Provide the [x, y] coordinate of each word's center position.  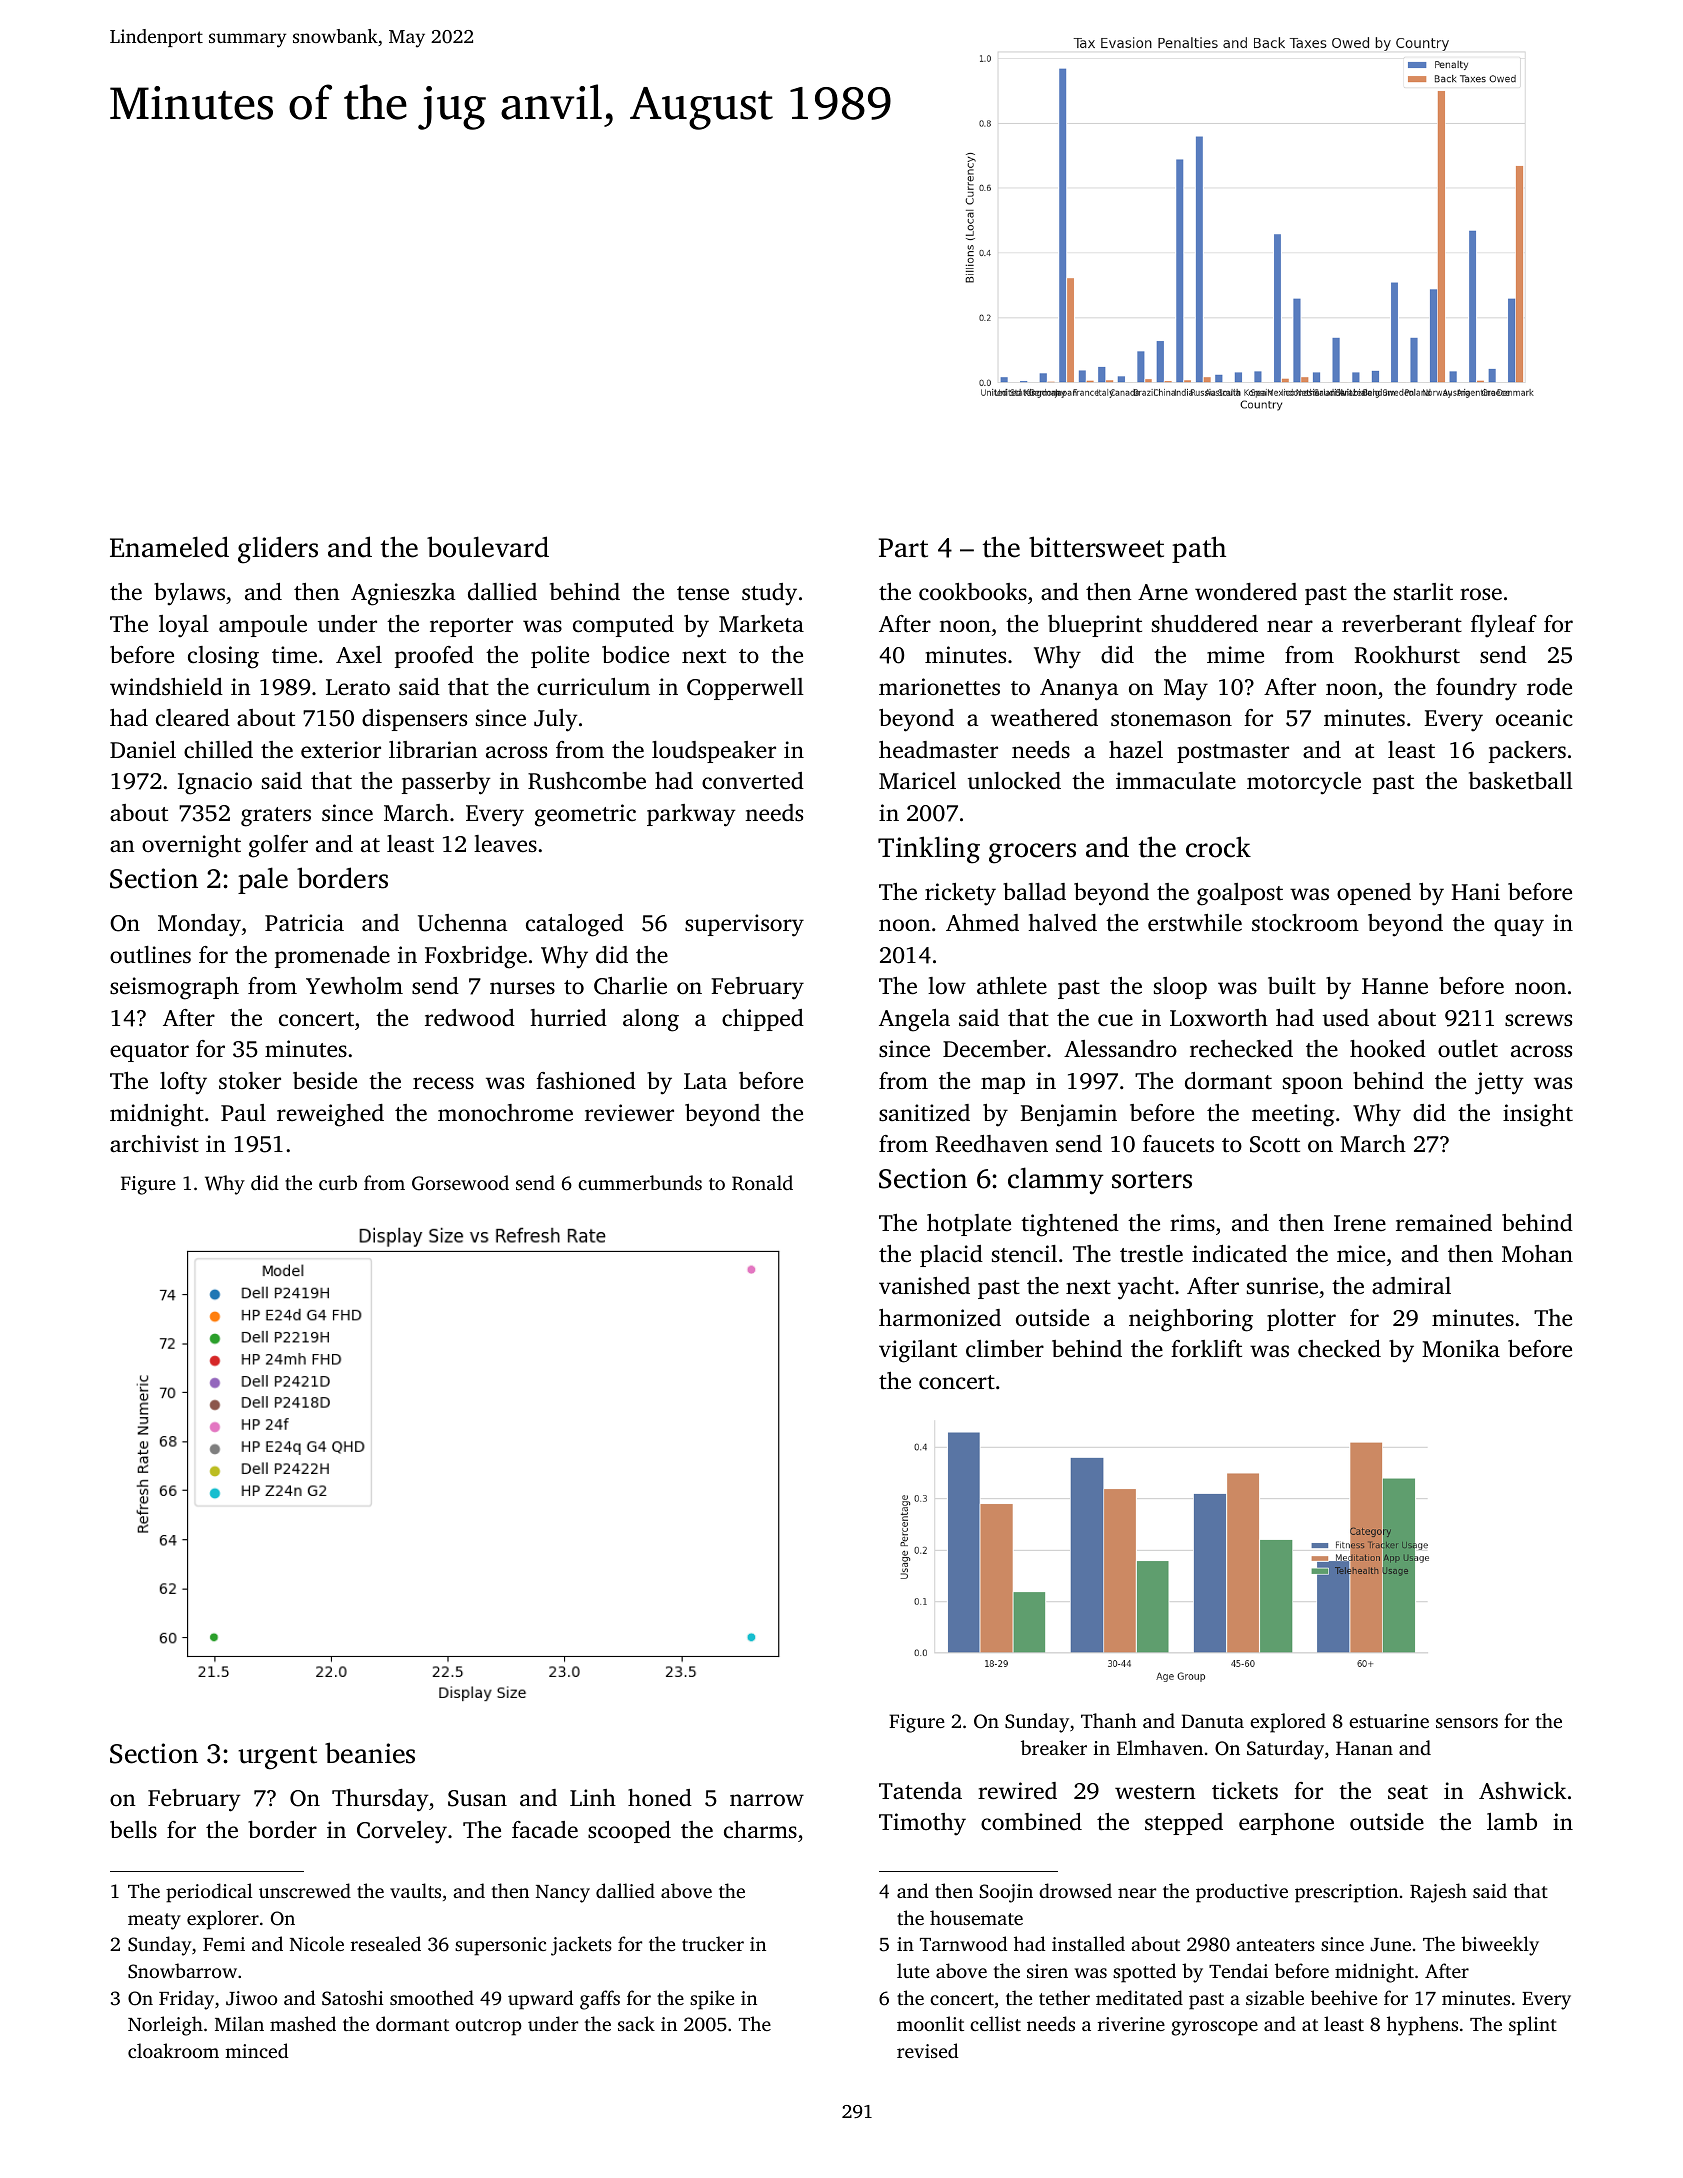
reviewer [629, 1113]
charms [760, 1830]
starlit [1423, 591]
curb [338, 1182]
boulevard [488, 547]
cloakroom [173, 2050]
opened [1374, 894]
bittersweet [1096, 547]
